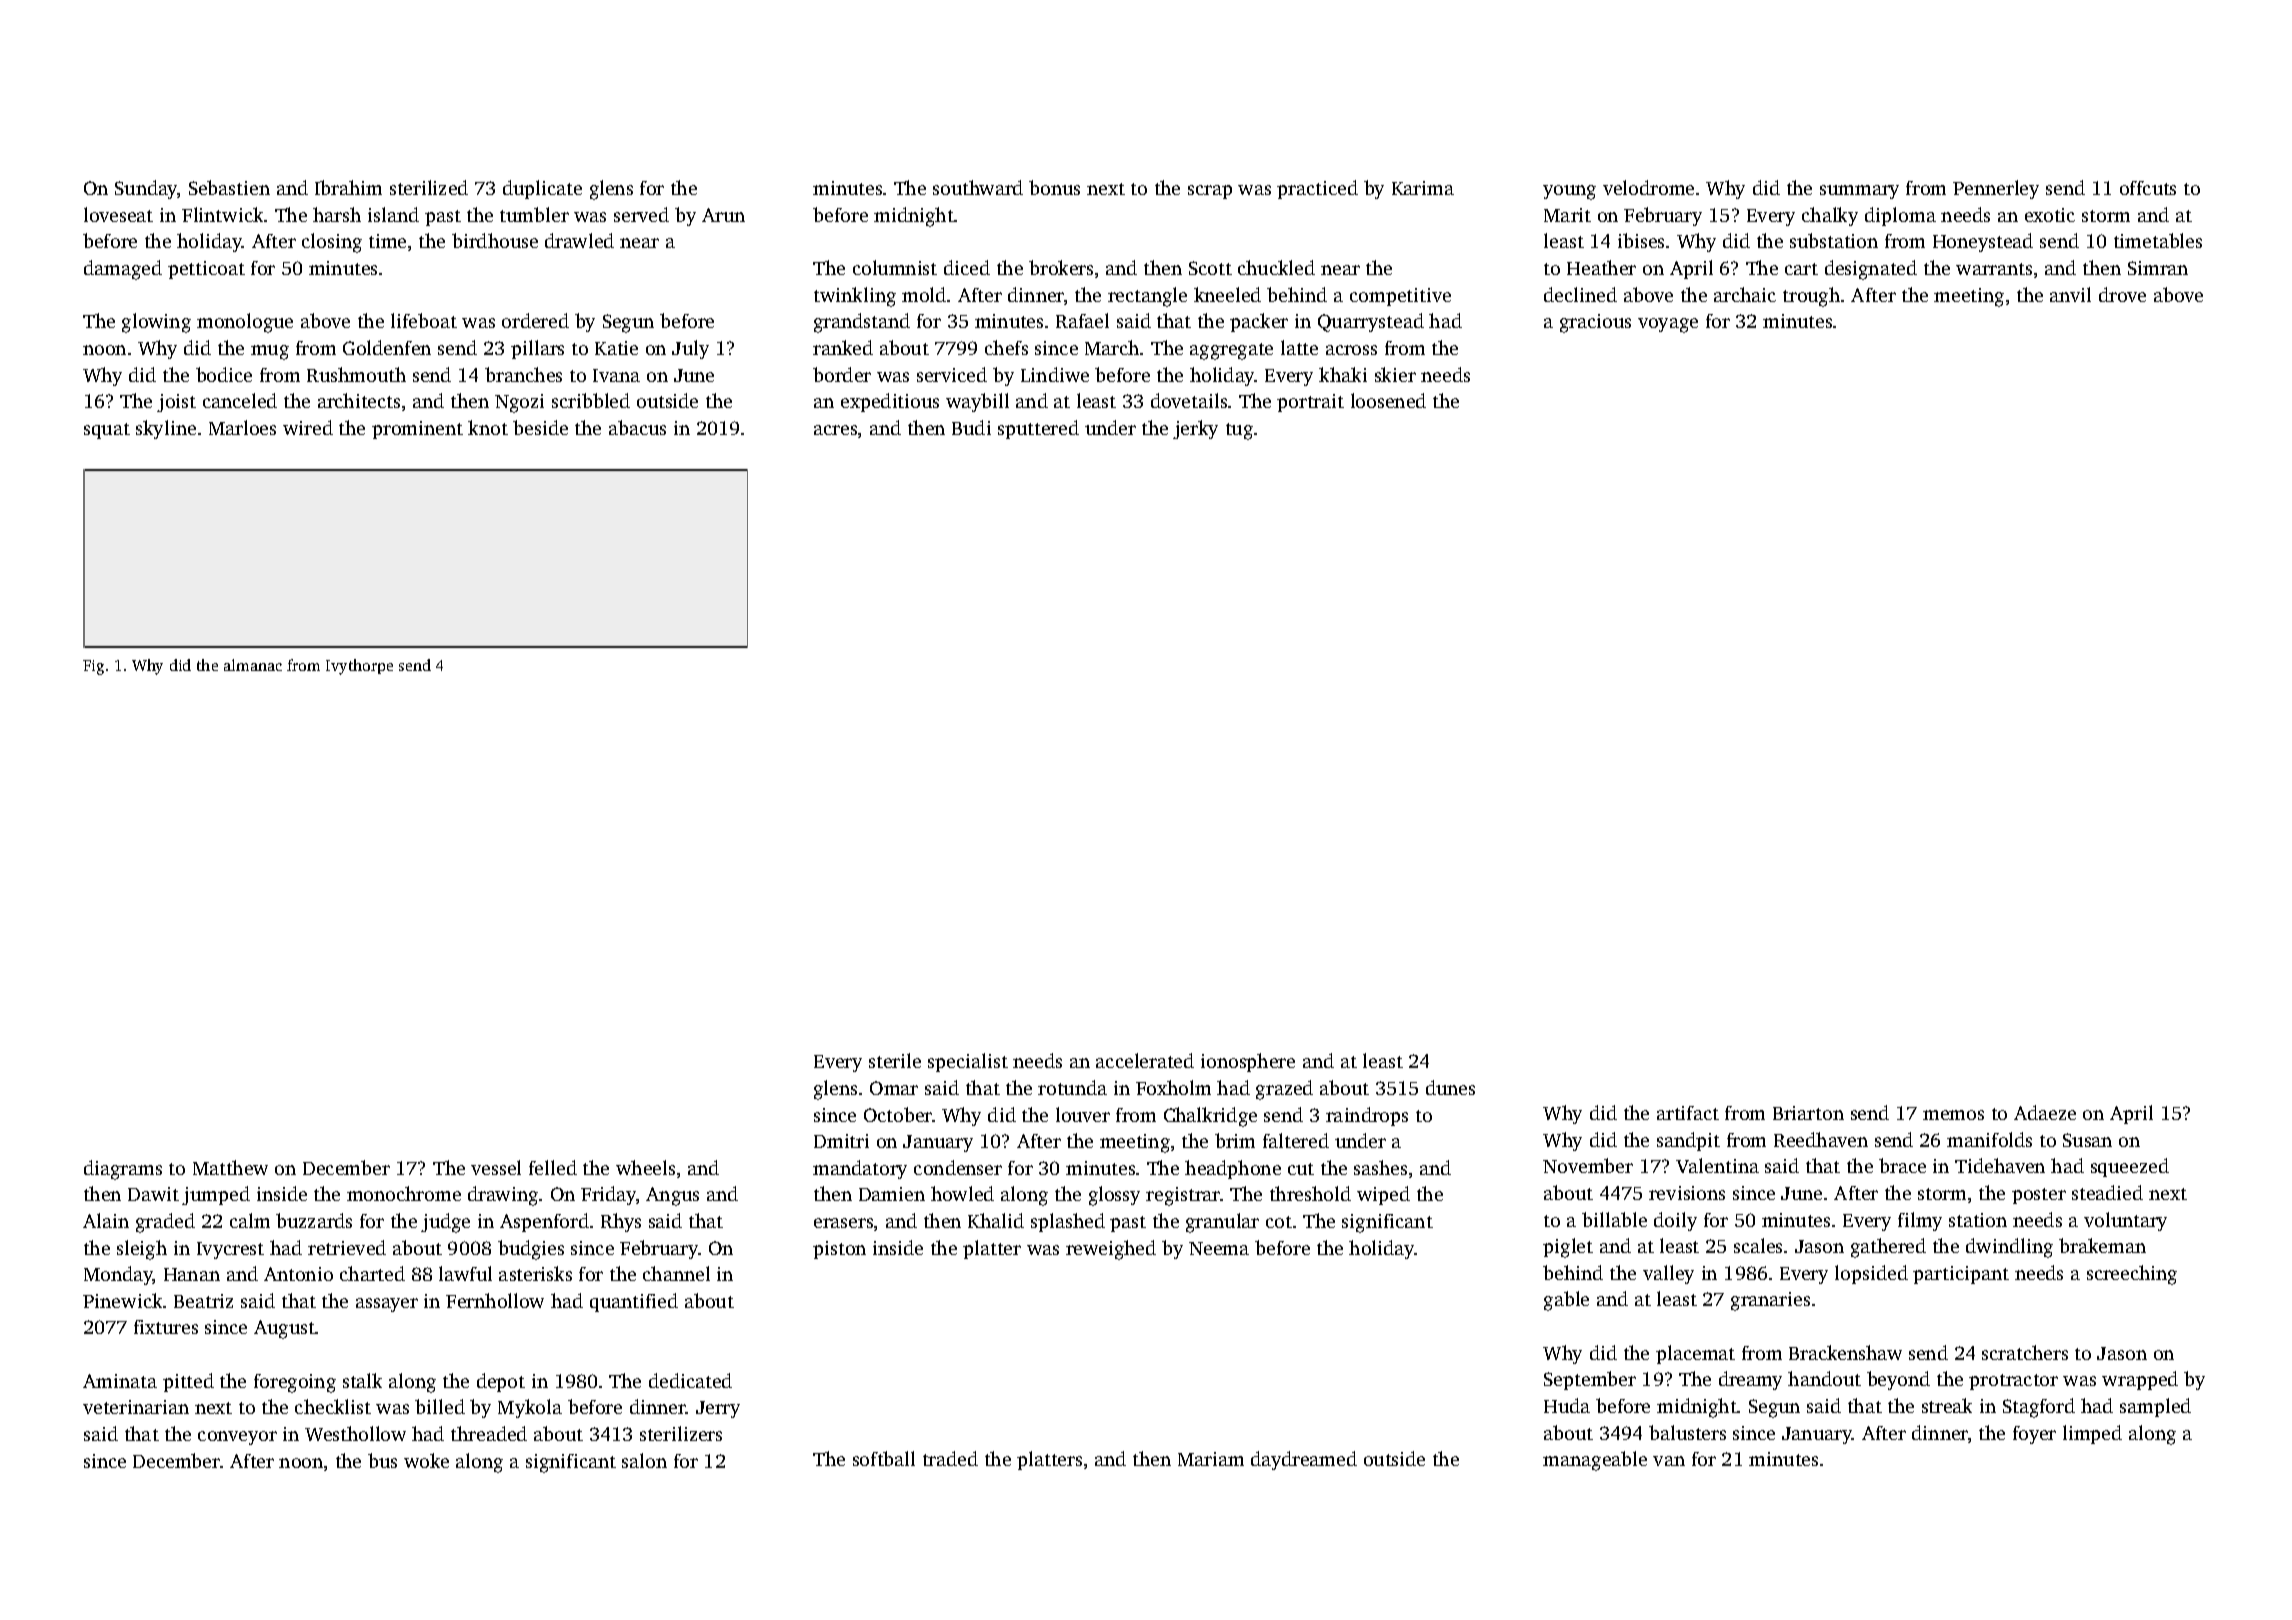 The width and height of the document is (2292, 1620). I want to click on accelerated, so click(1145, 1060).
